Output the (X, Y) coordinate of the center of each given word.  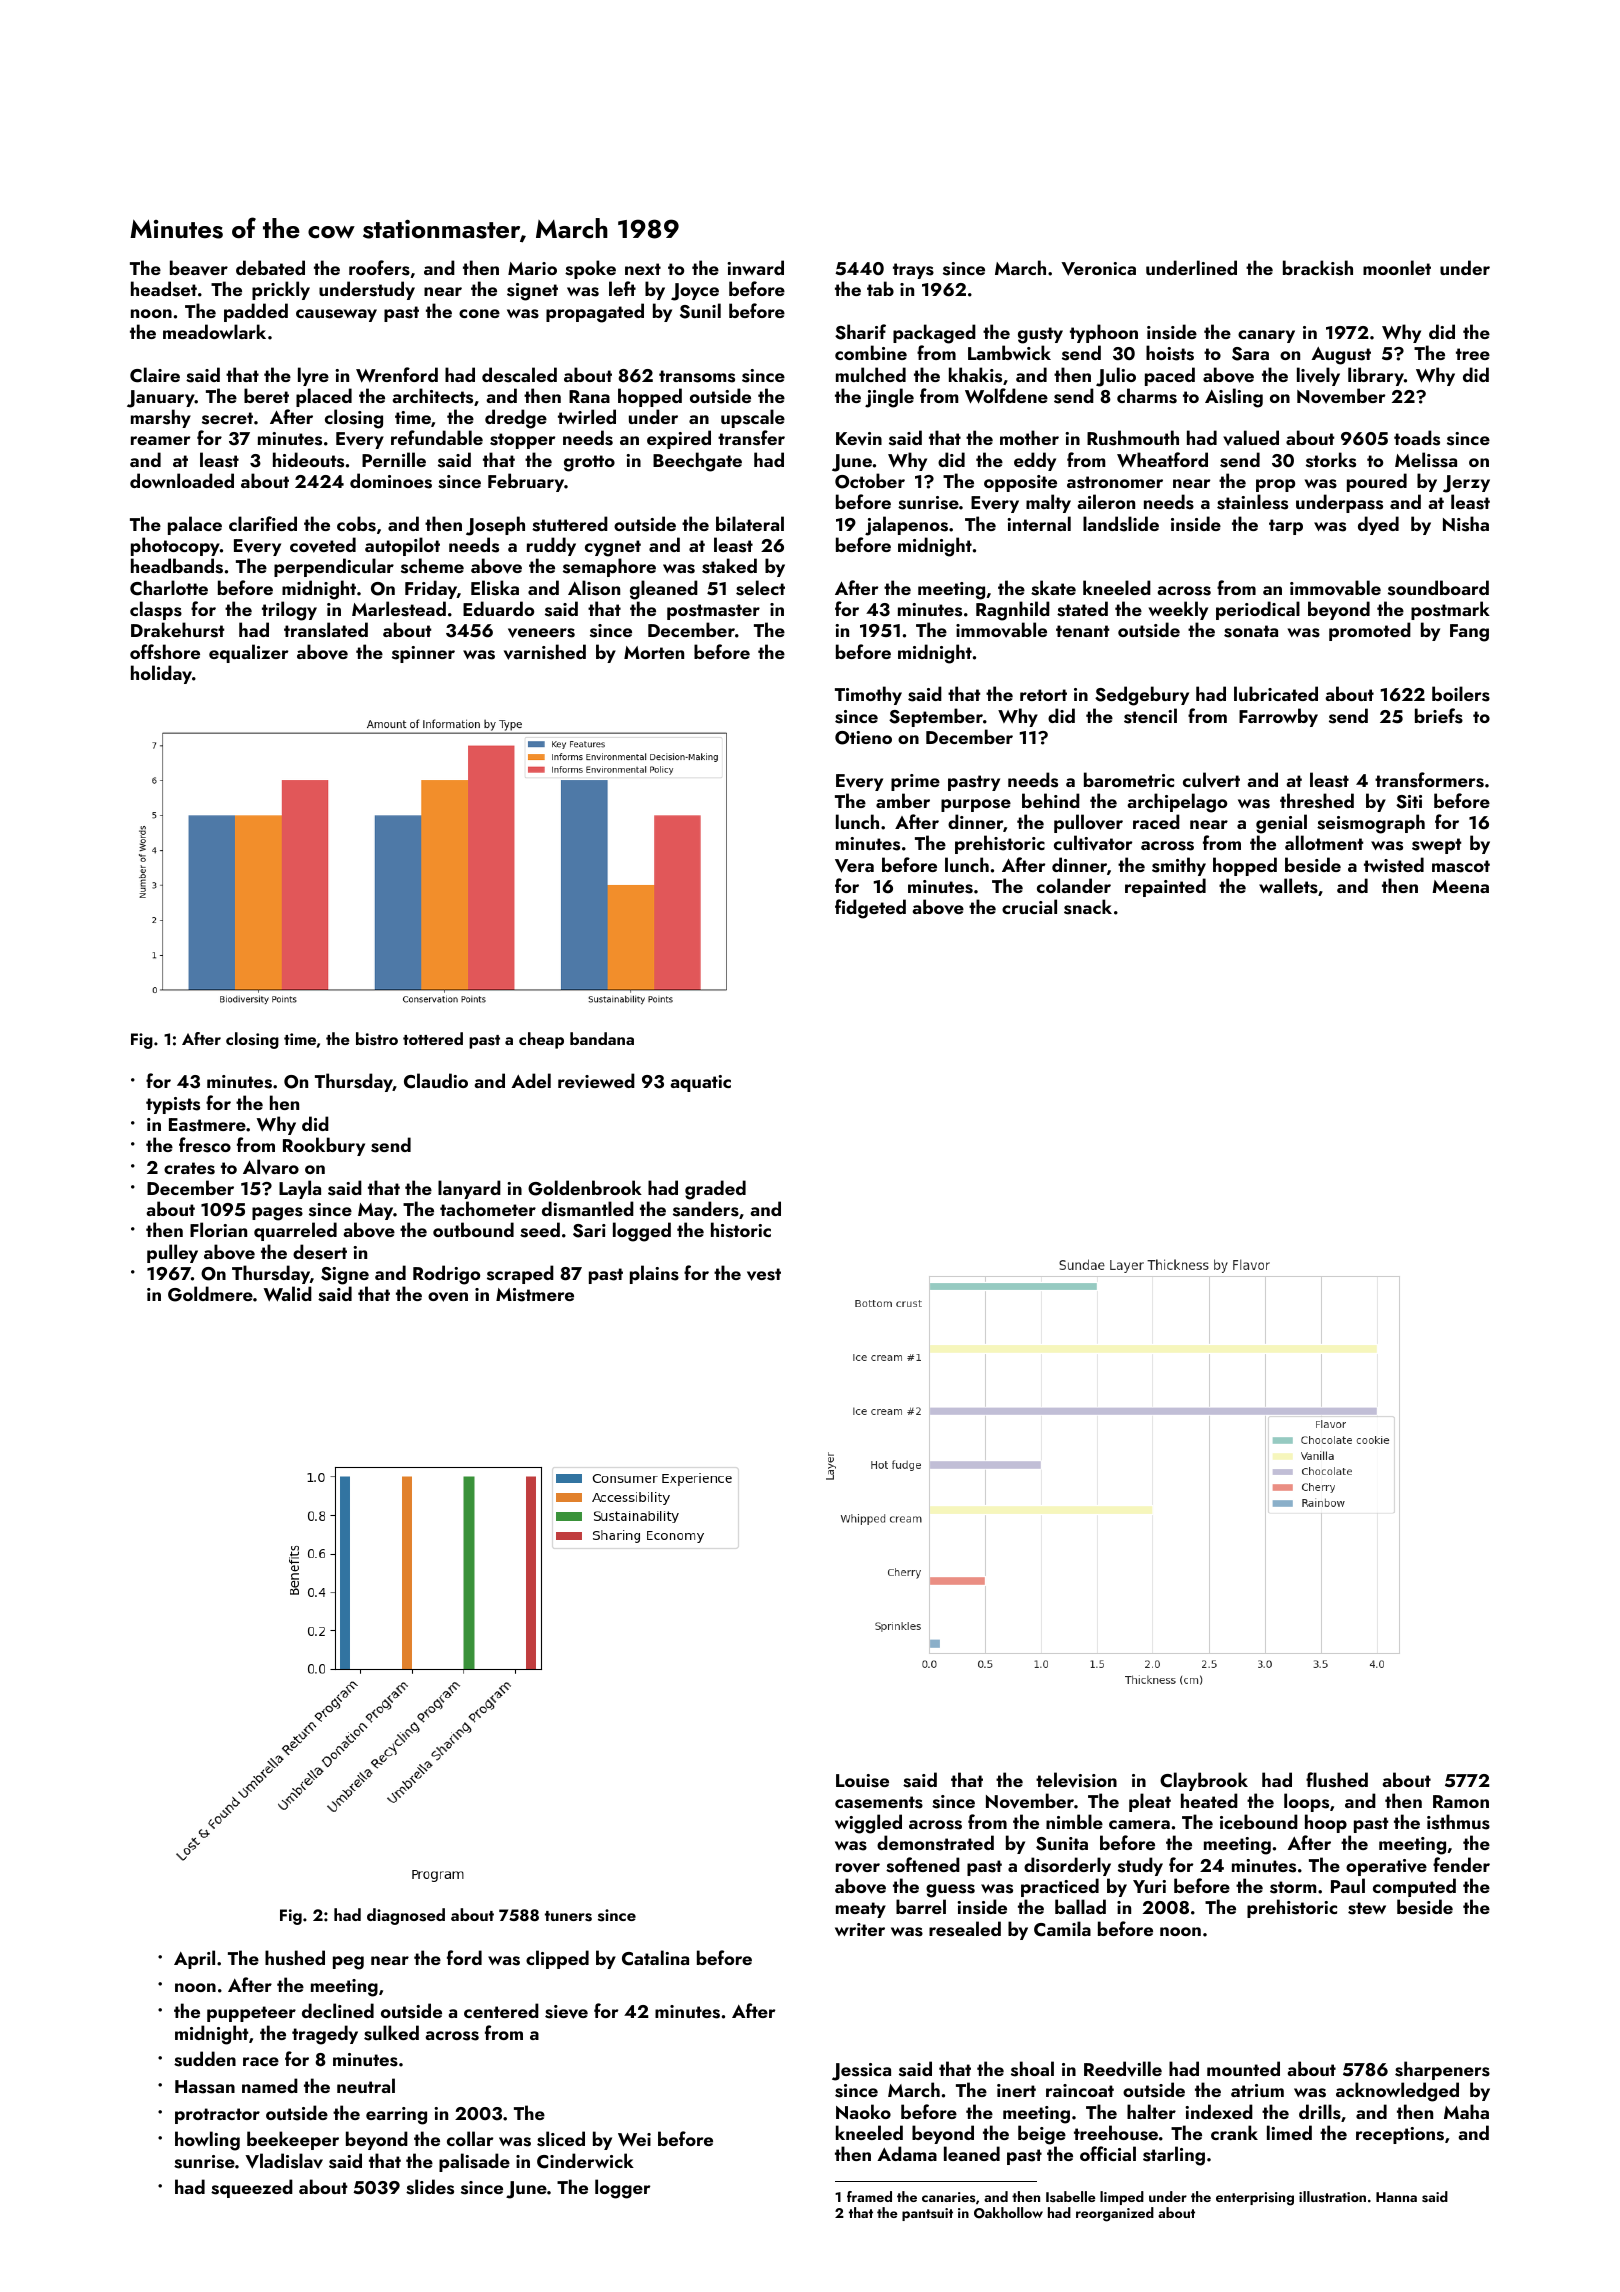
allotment (1324, 842)
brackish (1318, 268)
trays (913, 271)
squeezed (252, 2188)
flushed (1337, 1780)
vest (764, 1274)
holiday (161, 674)
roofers (379, 268)
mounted (1243, 2068)
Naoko (863, 2111)
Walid (288, 1294)
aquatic (700, 1083)
